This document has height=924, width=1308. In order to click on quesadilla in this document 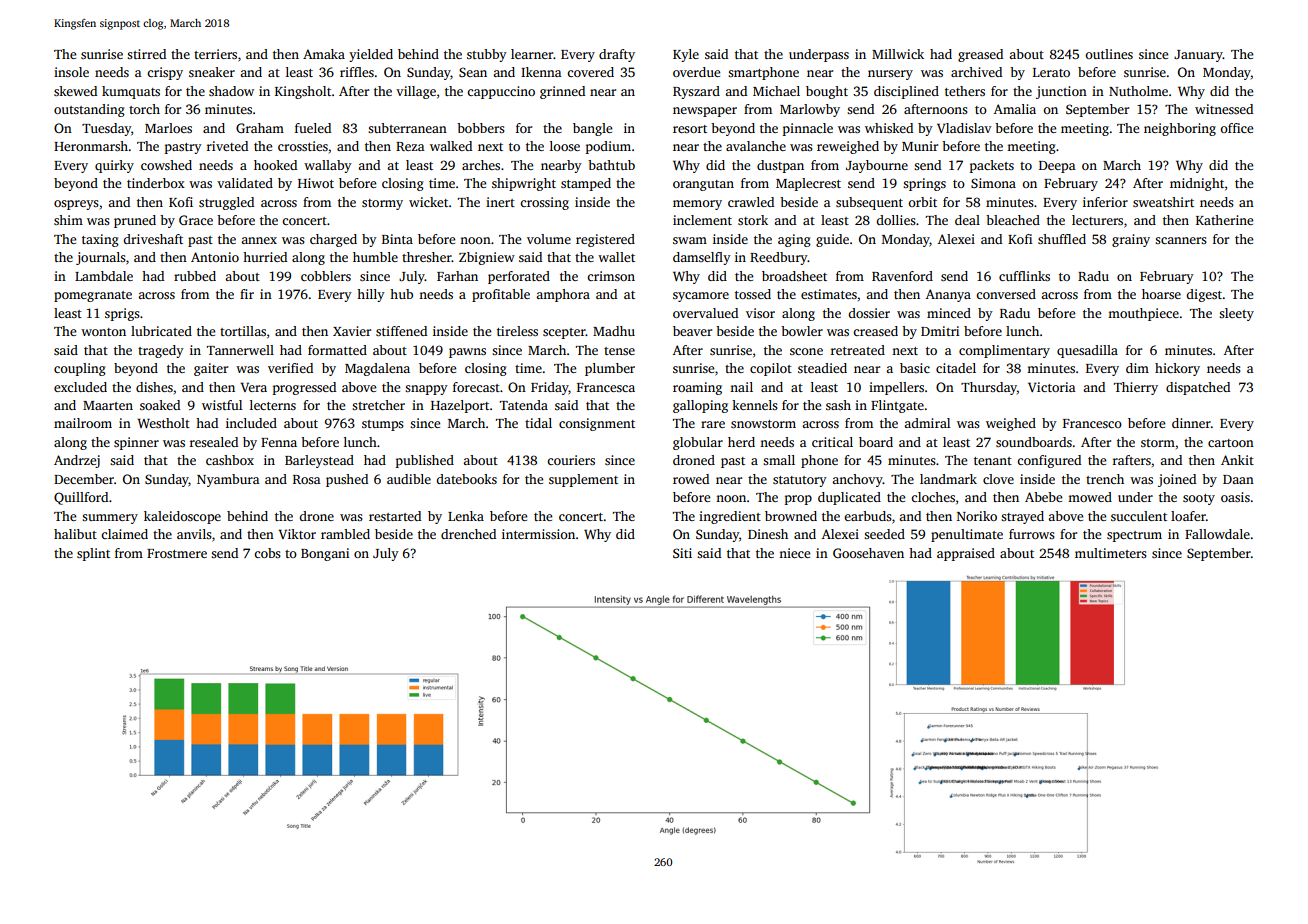, I will do `click(1087, 351)`.
